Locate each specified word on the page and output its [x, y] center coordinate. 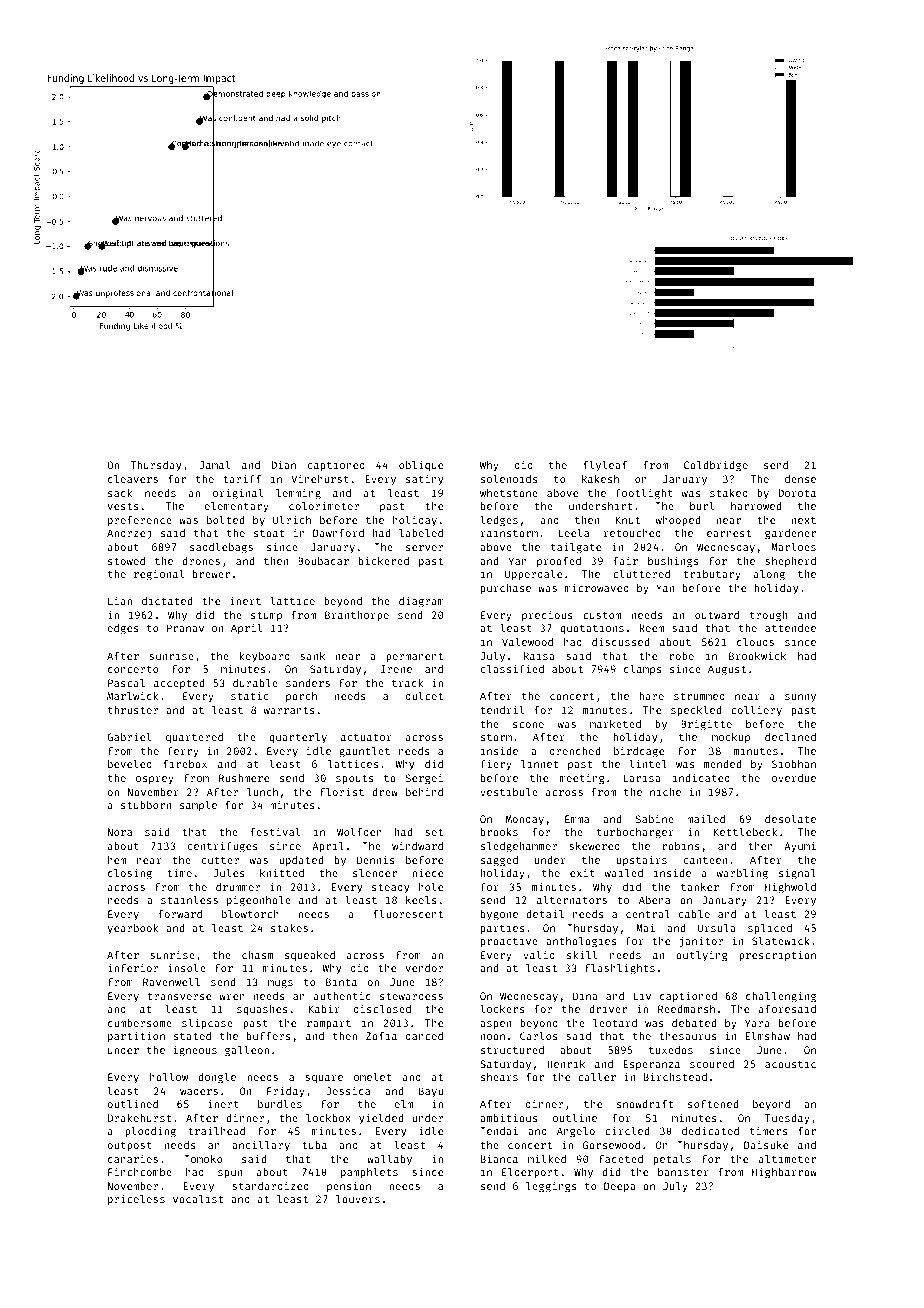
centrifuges [223, 847]
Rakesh [600, 479]
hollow [169, 1077]
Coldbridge [716, 466]
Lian [120, 601]
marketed [615, 724]
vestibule [509, 792]
